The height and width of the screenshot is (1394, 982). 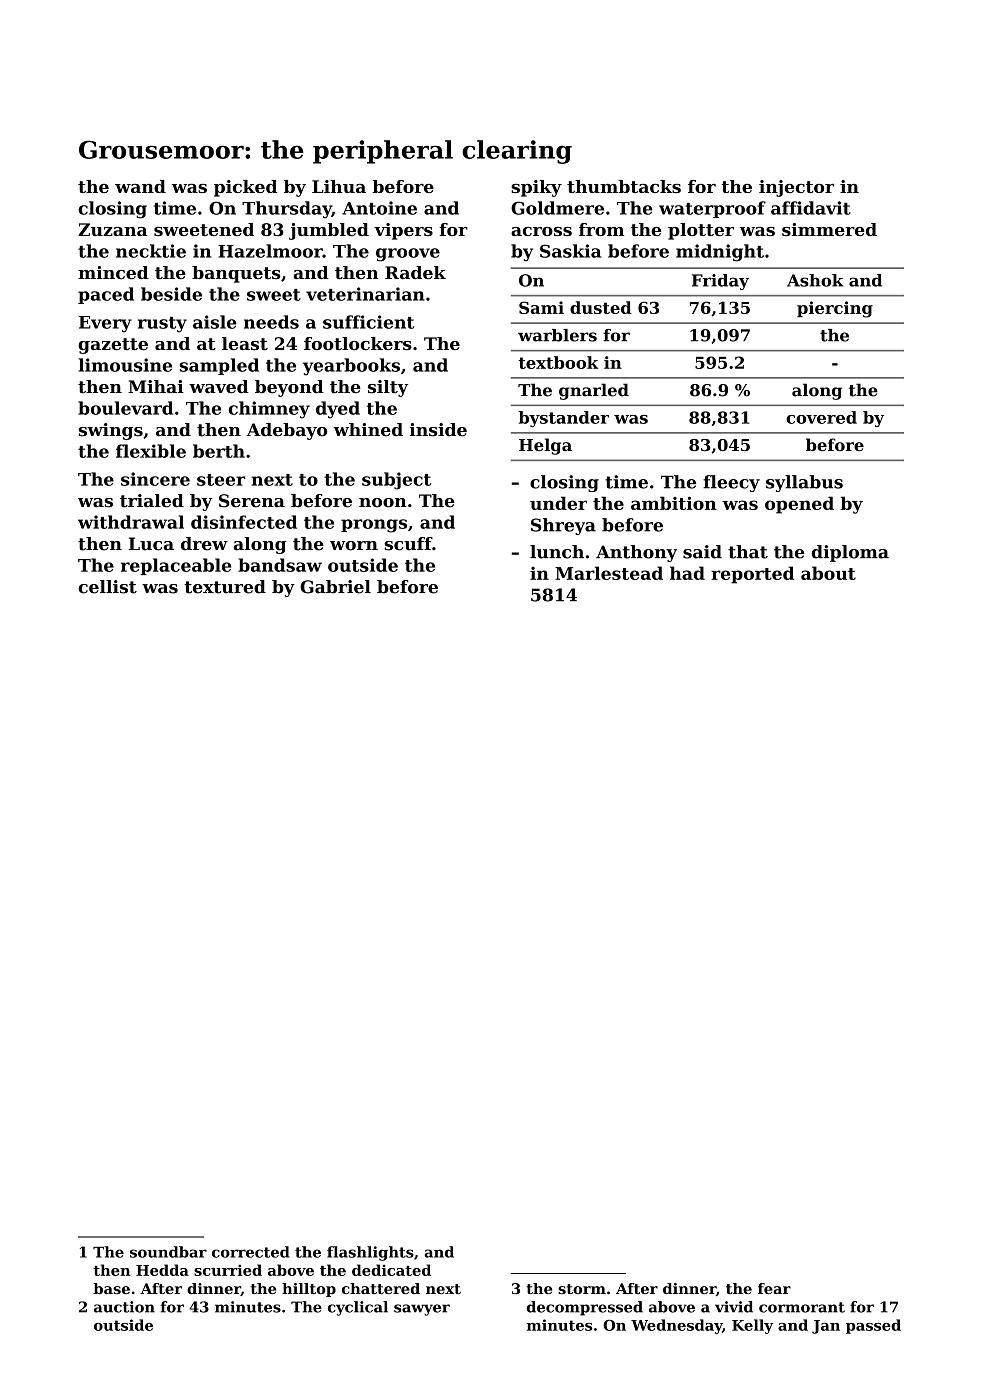 I want to click on rusty, so click(x=162, y=325).
